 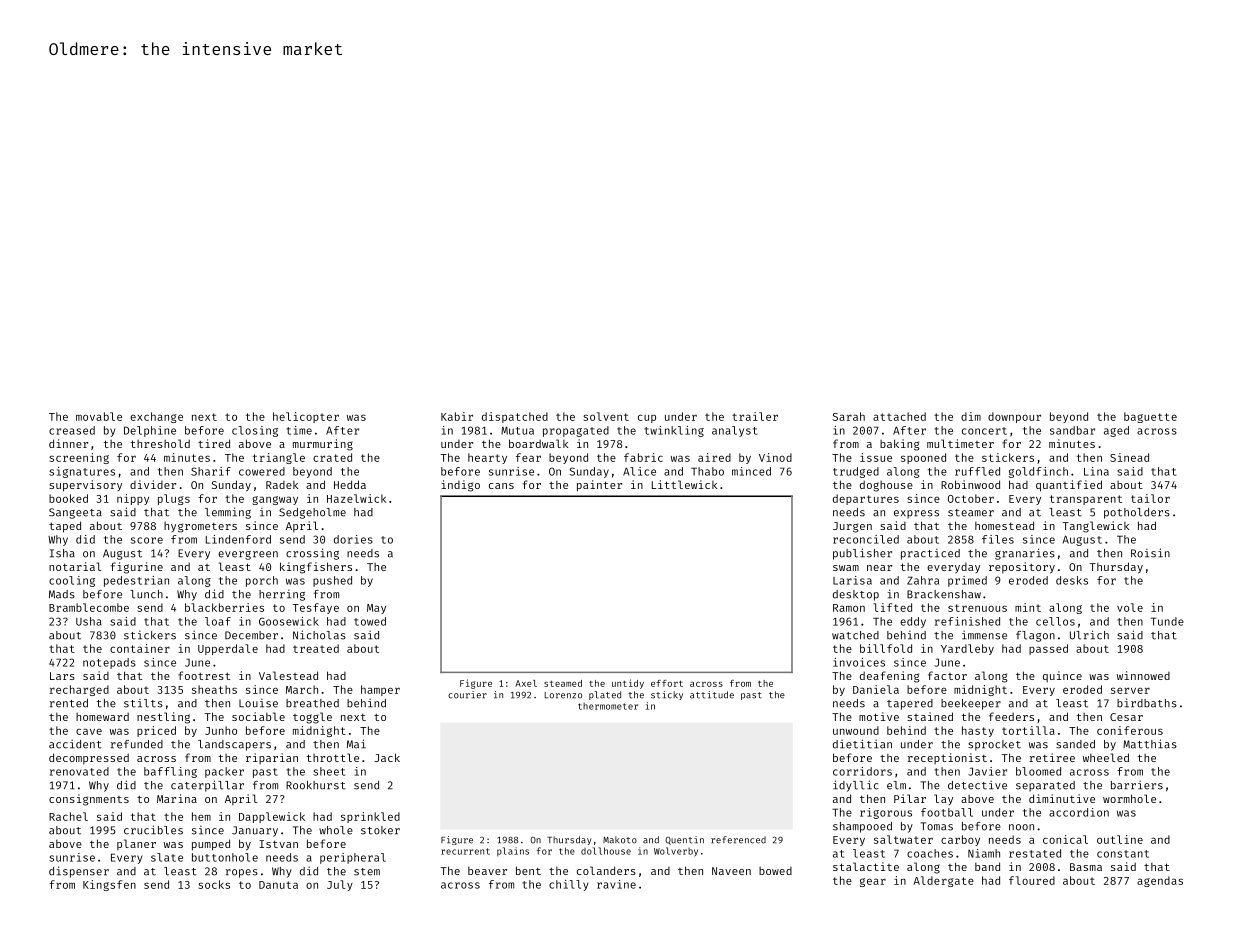 What do you see at coordinates (1025, 554) in the image?
I see `granaries` at bounding box center [1025, 554].
